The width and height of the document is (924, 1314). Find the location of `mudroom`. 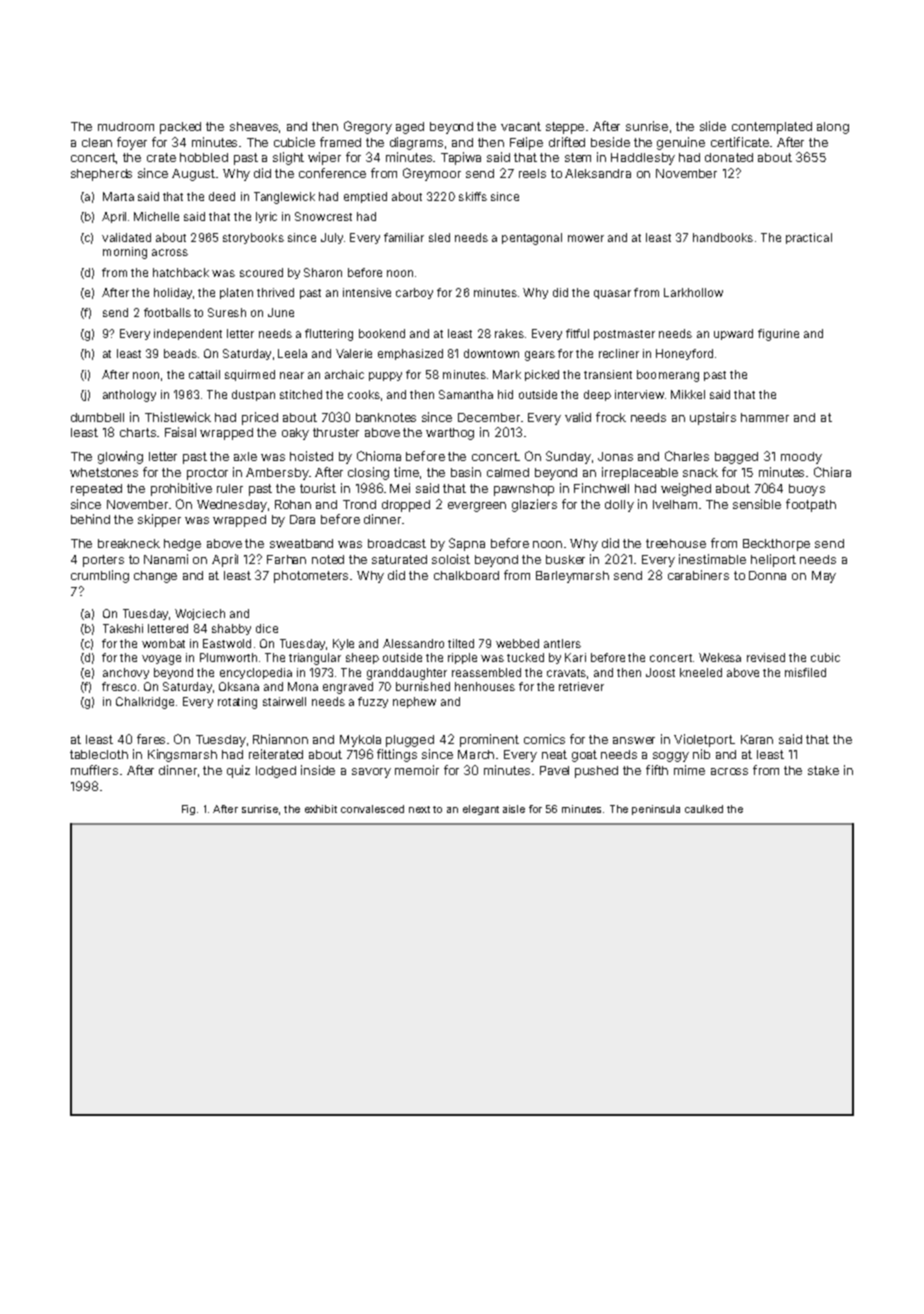

mudroom is located at coordinates (126, 126).
